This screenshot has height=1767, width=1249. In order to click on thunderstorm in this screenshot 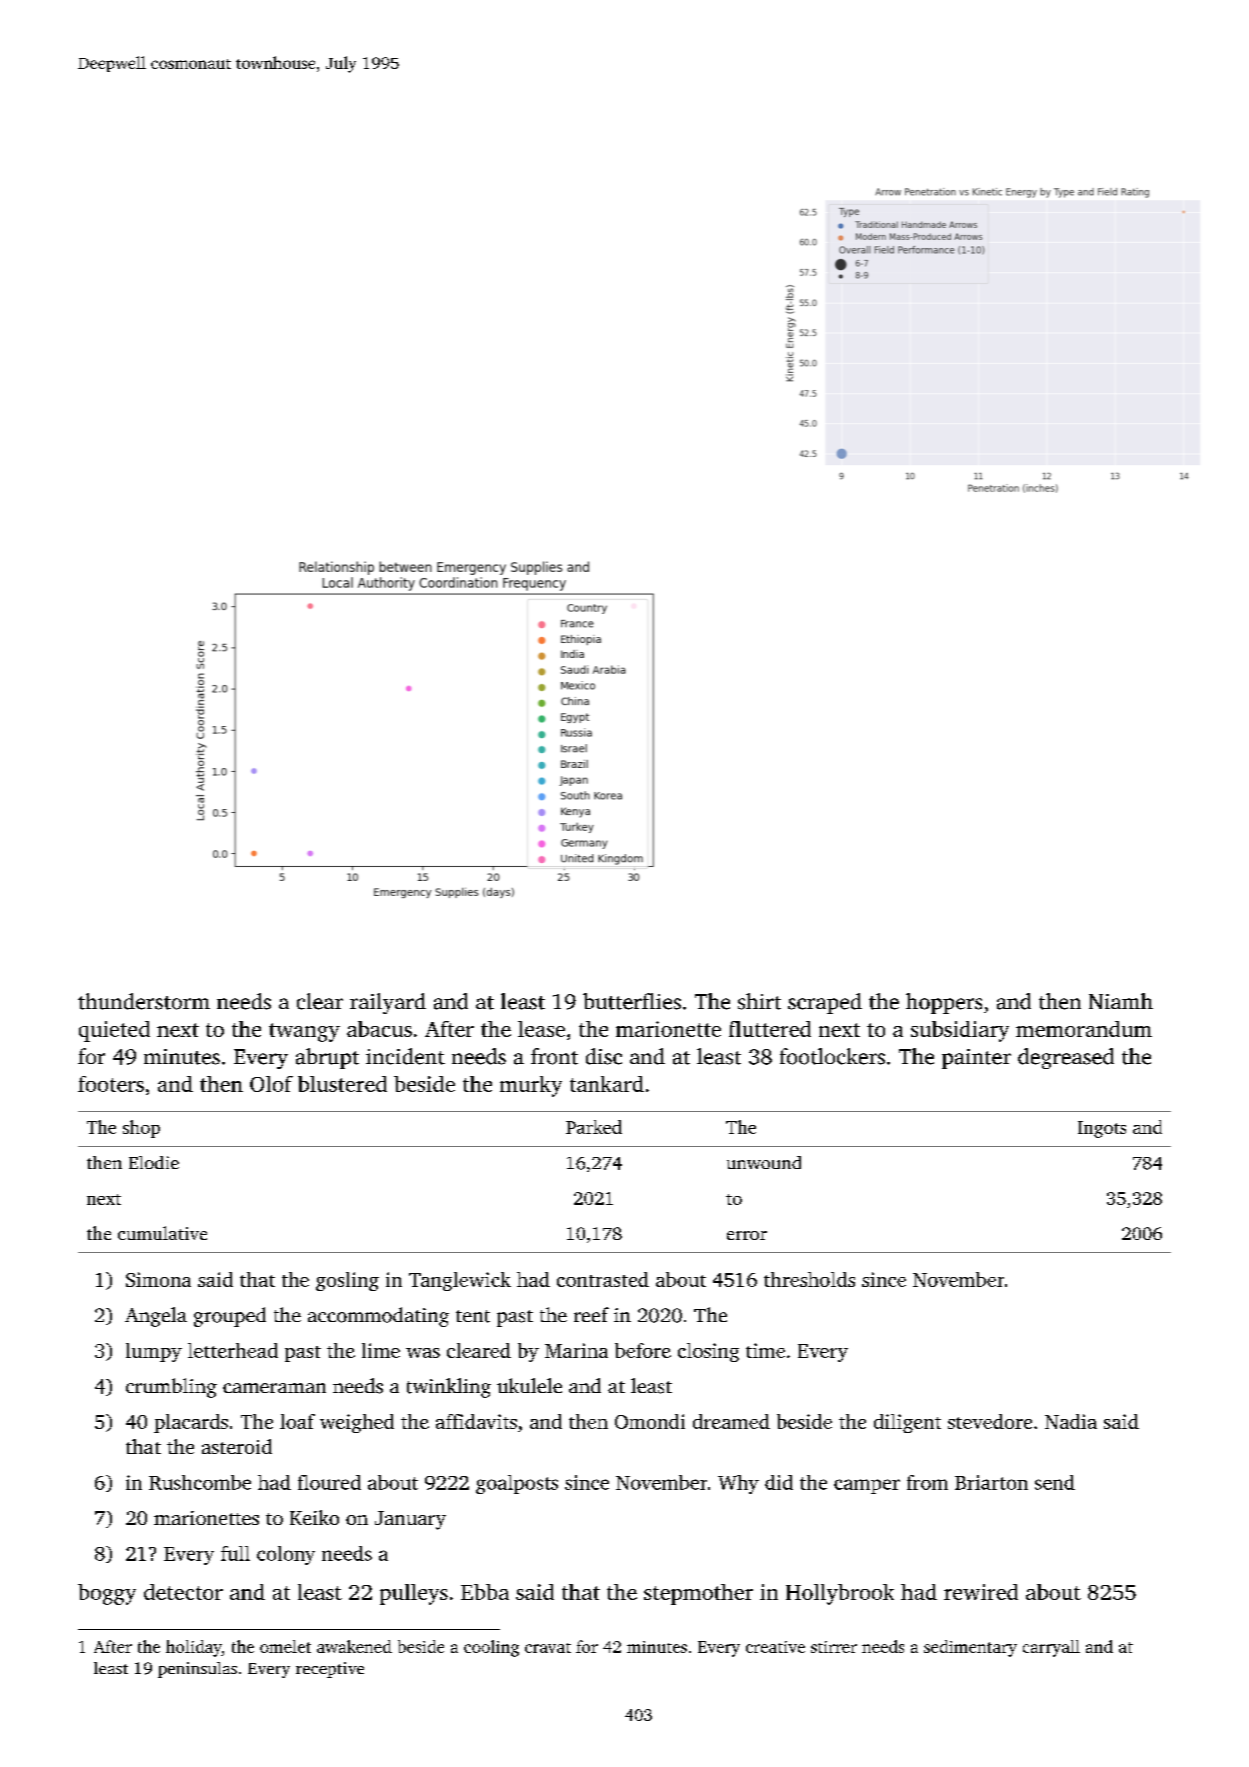, I will do `click(144, 1001)`.
